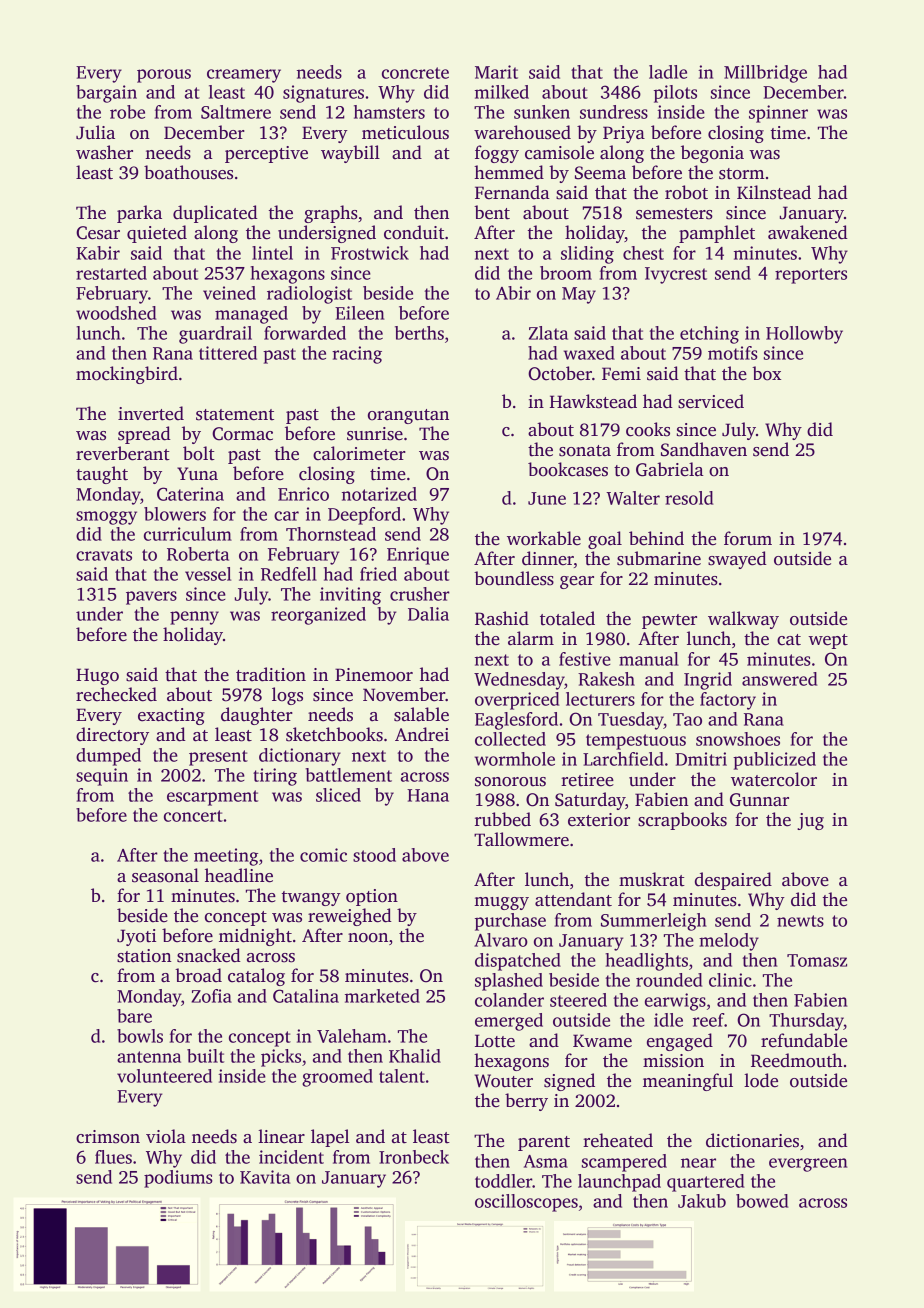 The height and width of the screenshot is (1308, 924). Describe the element at coordinates (108, 1137) in the screenshot. I see `crimson` at that location.
